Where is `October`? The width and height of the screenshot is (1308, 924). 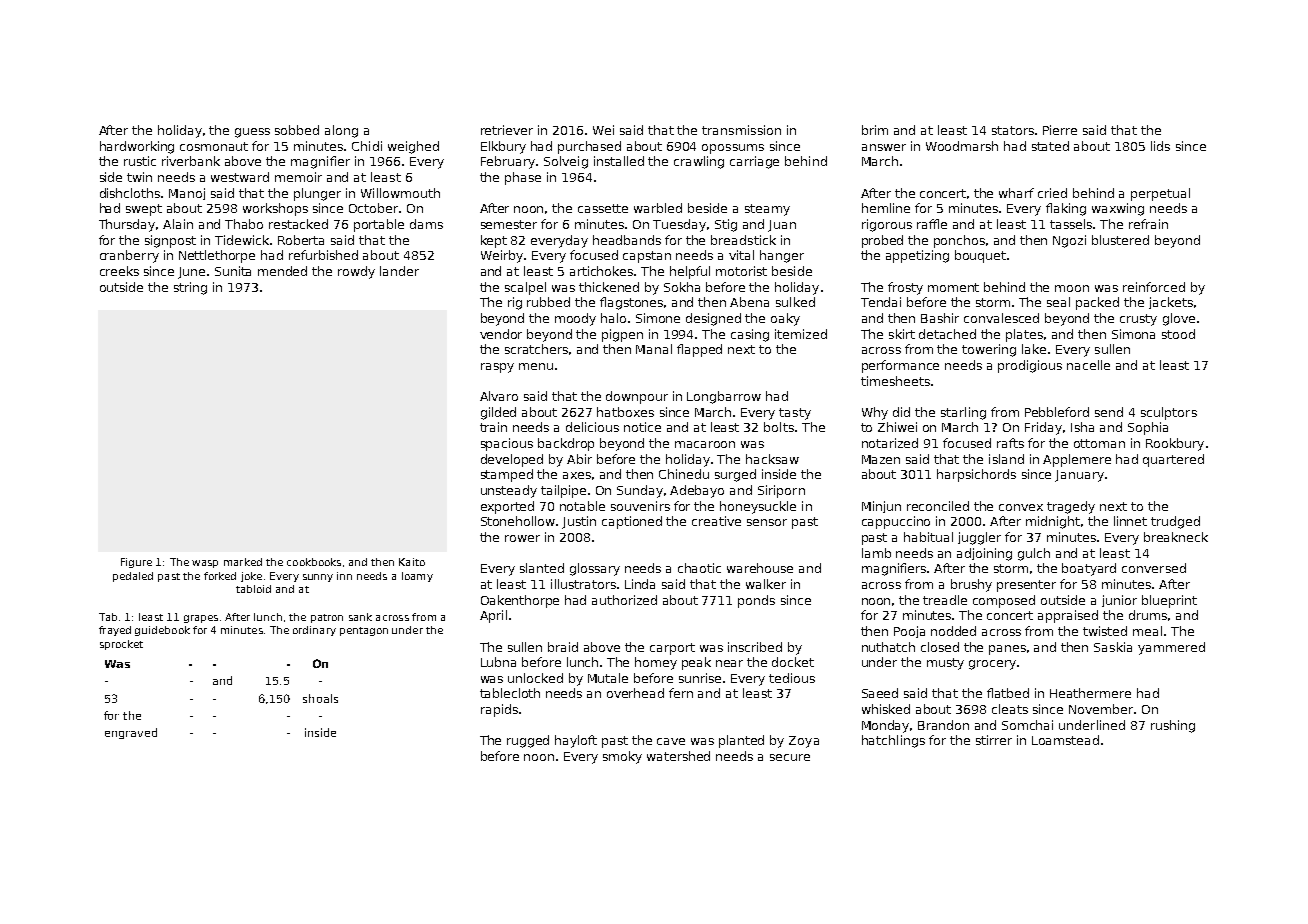 October is located at coordinates (373, 208).
